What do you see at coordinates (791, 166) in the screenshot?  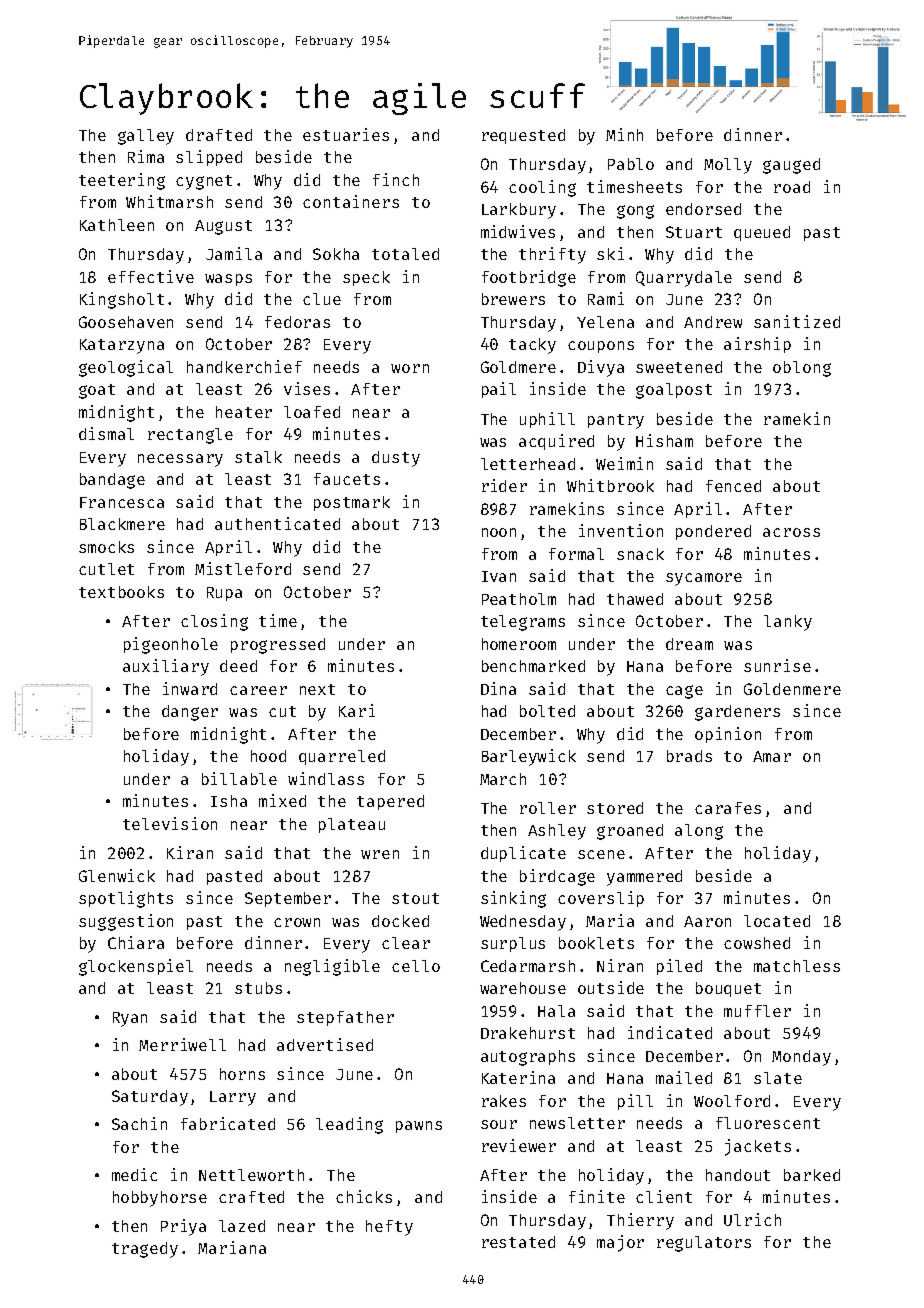 I see `gauged` at bounding box center [791, 166].
